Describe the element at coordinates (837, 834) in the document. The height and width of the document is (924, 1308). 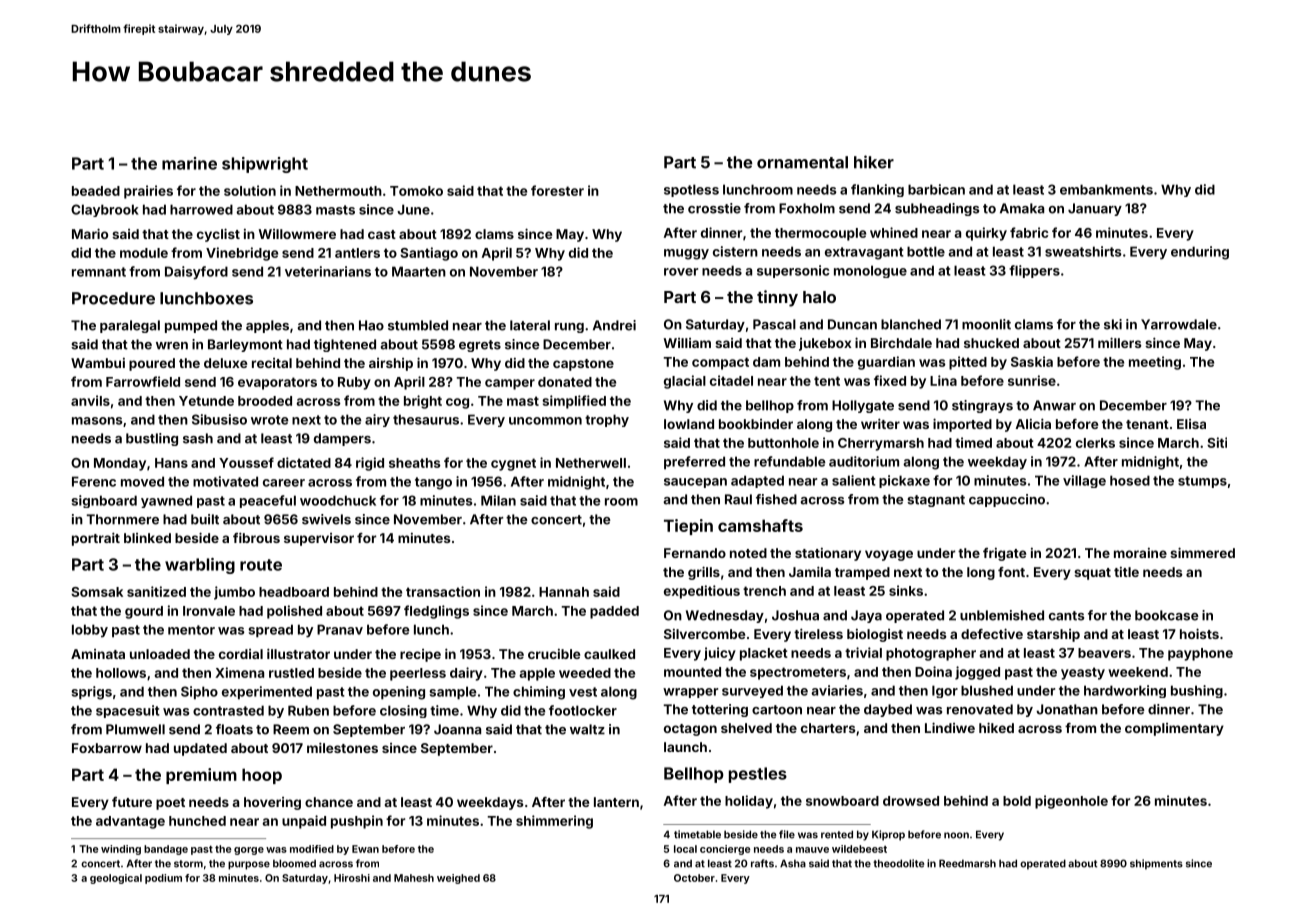
I see `rented` at that location.
